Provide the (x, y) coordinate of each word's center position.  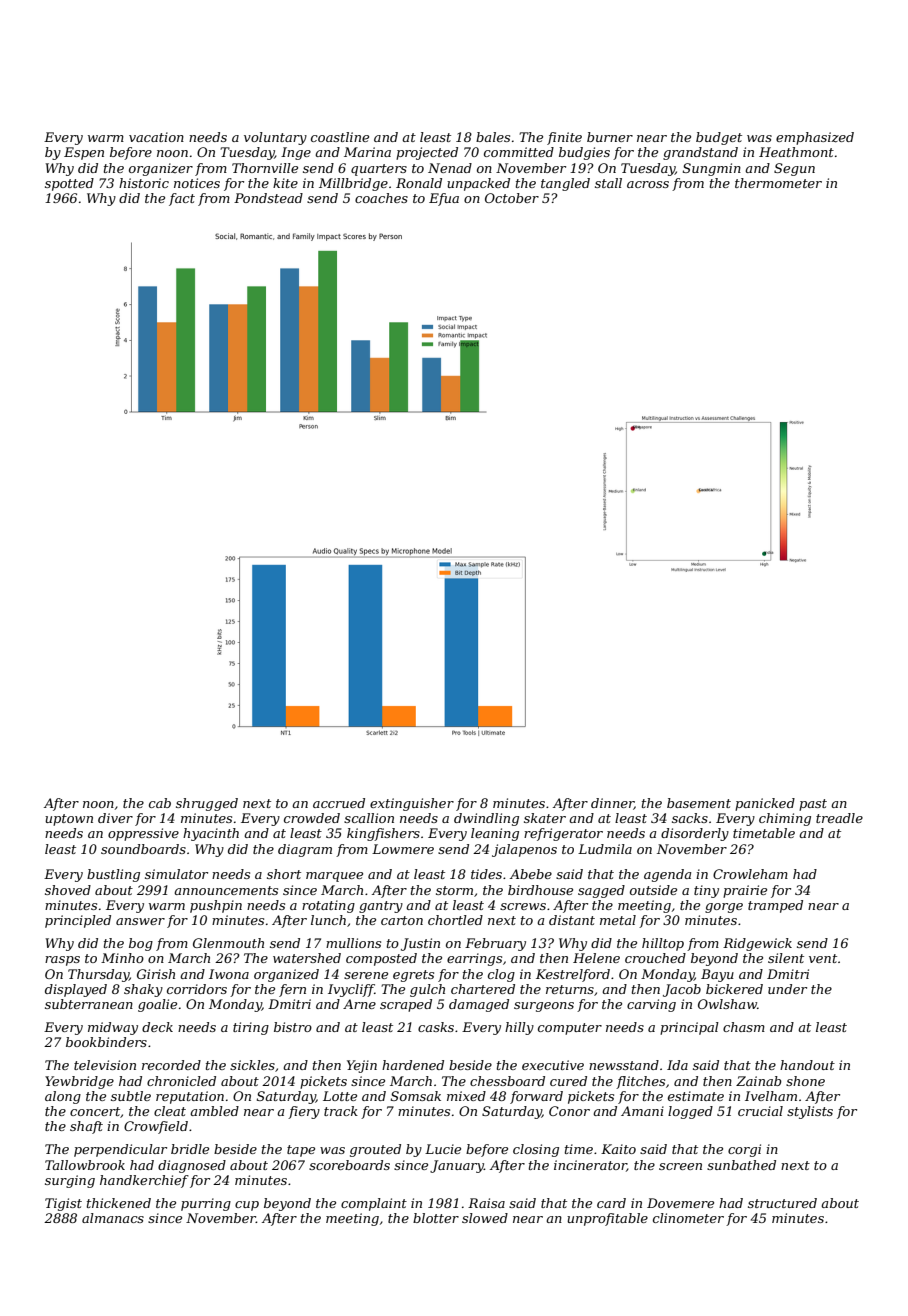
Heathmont (796, 152)
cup (247, 1206)
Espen (84, 153)
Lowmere (403, 849)
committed (519, 152)
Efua (444, 199)
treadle (839, 818)
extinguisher (412, 804)
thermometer (778, 183)
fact (182, 199)
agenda (667, 875)
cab (160, 803)
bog (141, 944)
